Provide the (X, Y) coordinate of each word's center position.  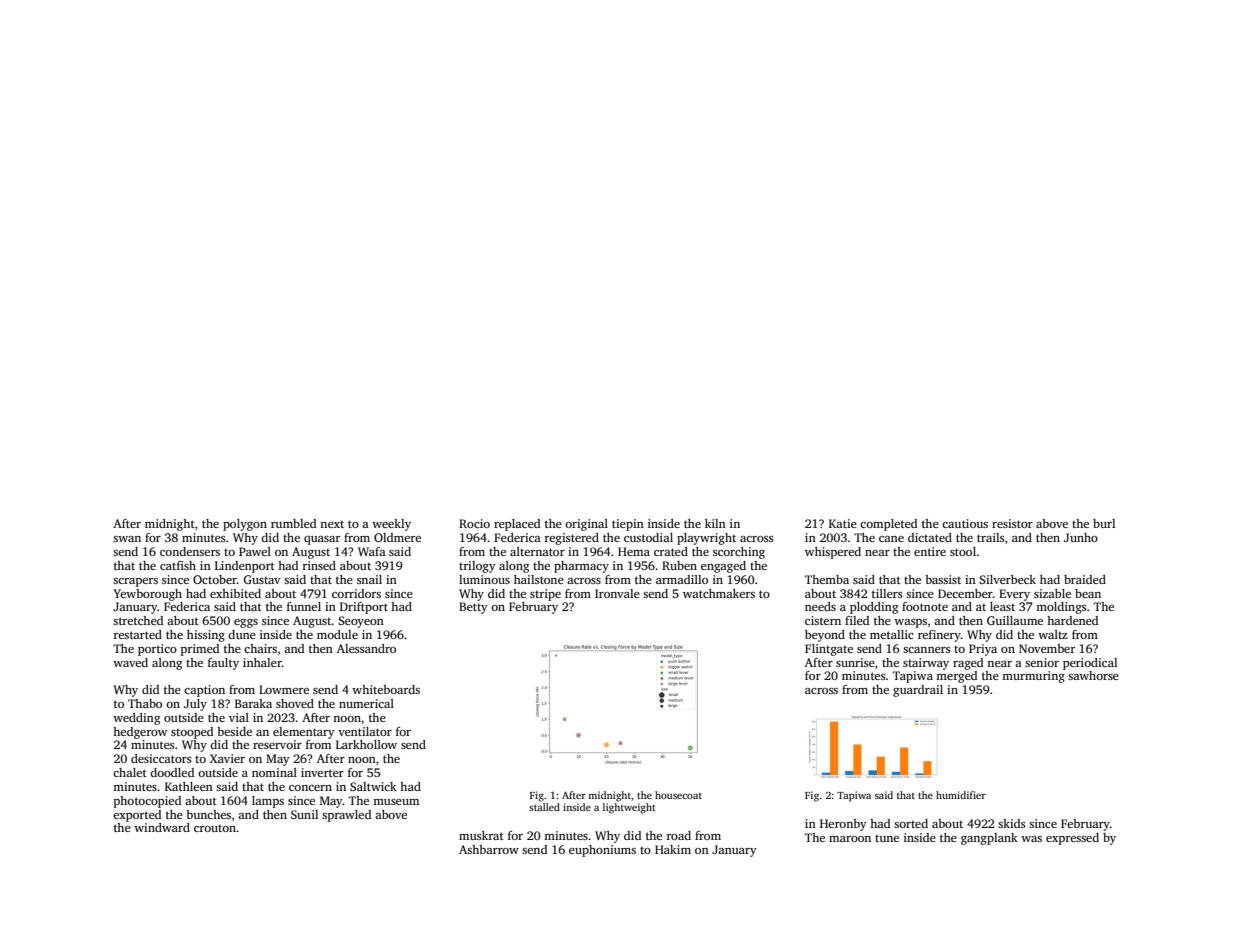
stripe (545, 595)
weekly (391, 525)
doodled (172, 772)
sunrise (855, 662)
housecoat (678, 795)
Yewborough (147, 595)
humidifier (961, 795)
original (586, 525)
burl (1104, 523)
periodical (1090, 664)
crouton (215, 828)
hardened (1072, 620)
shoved (295, 703)
